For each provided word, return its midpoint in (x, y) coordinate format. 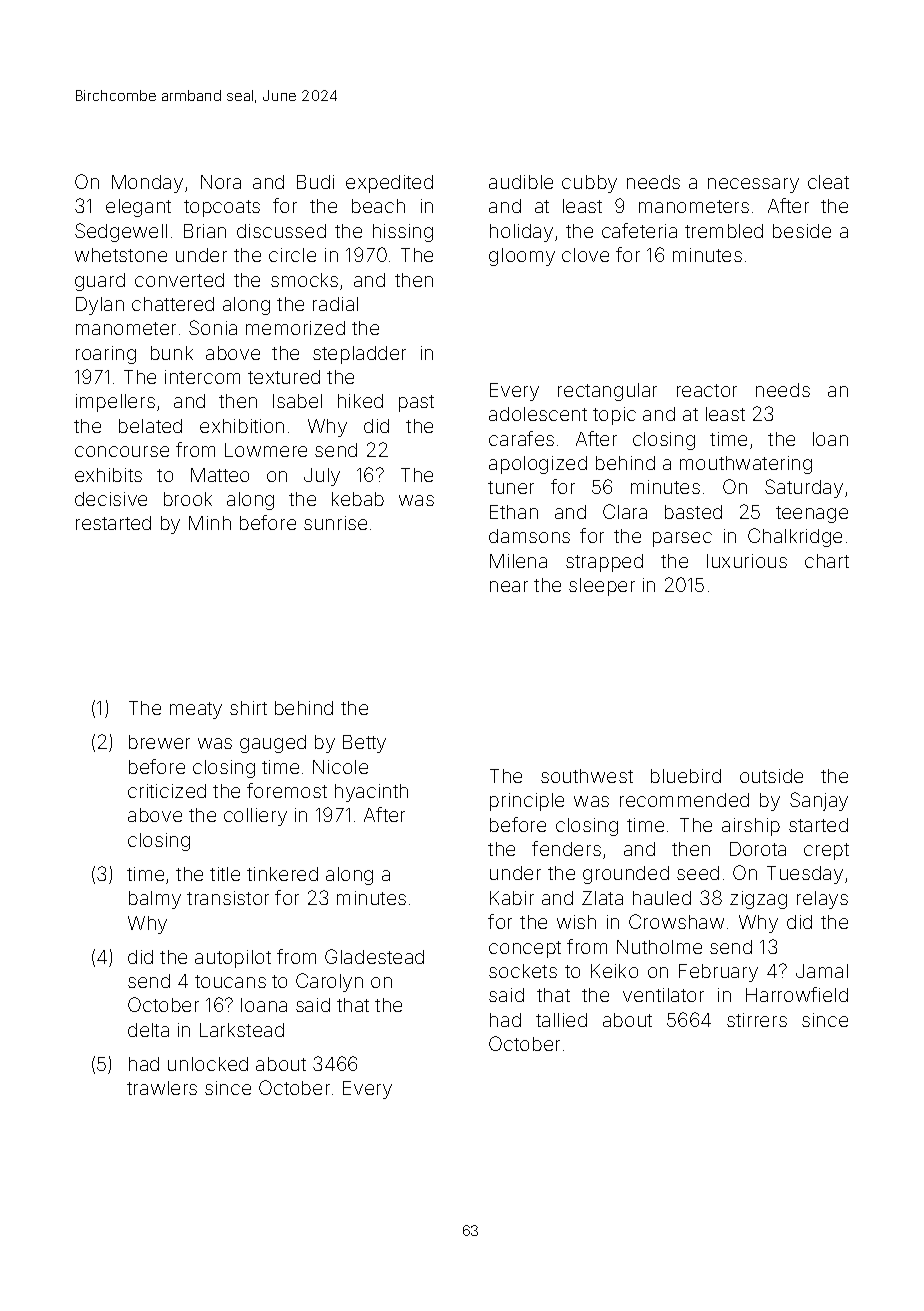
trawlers (162, 1088)
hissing (403, 233)
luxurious (747, 561)
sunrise (335, 523)
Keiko (614, 971)
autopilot (233, 959)
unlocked (208, 1064)
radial (335, 304)
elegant (138, 208)
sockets (523, 971)
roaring (106, 355)
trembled (724, 231)
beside (802, 231)
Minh (210, 523)
